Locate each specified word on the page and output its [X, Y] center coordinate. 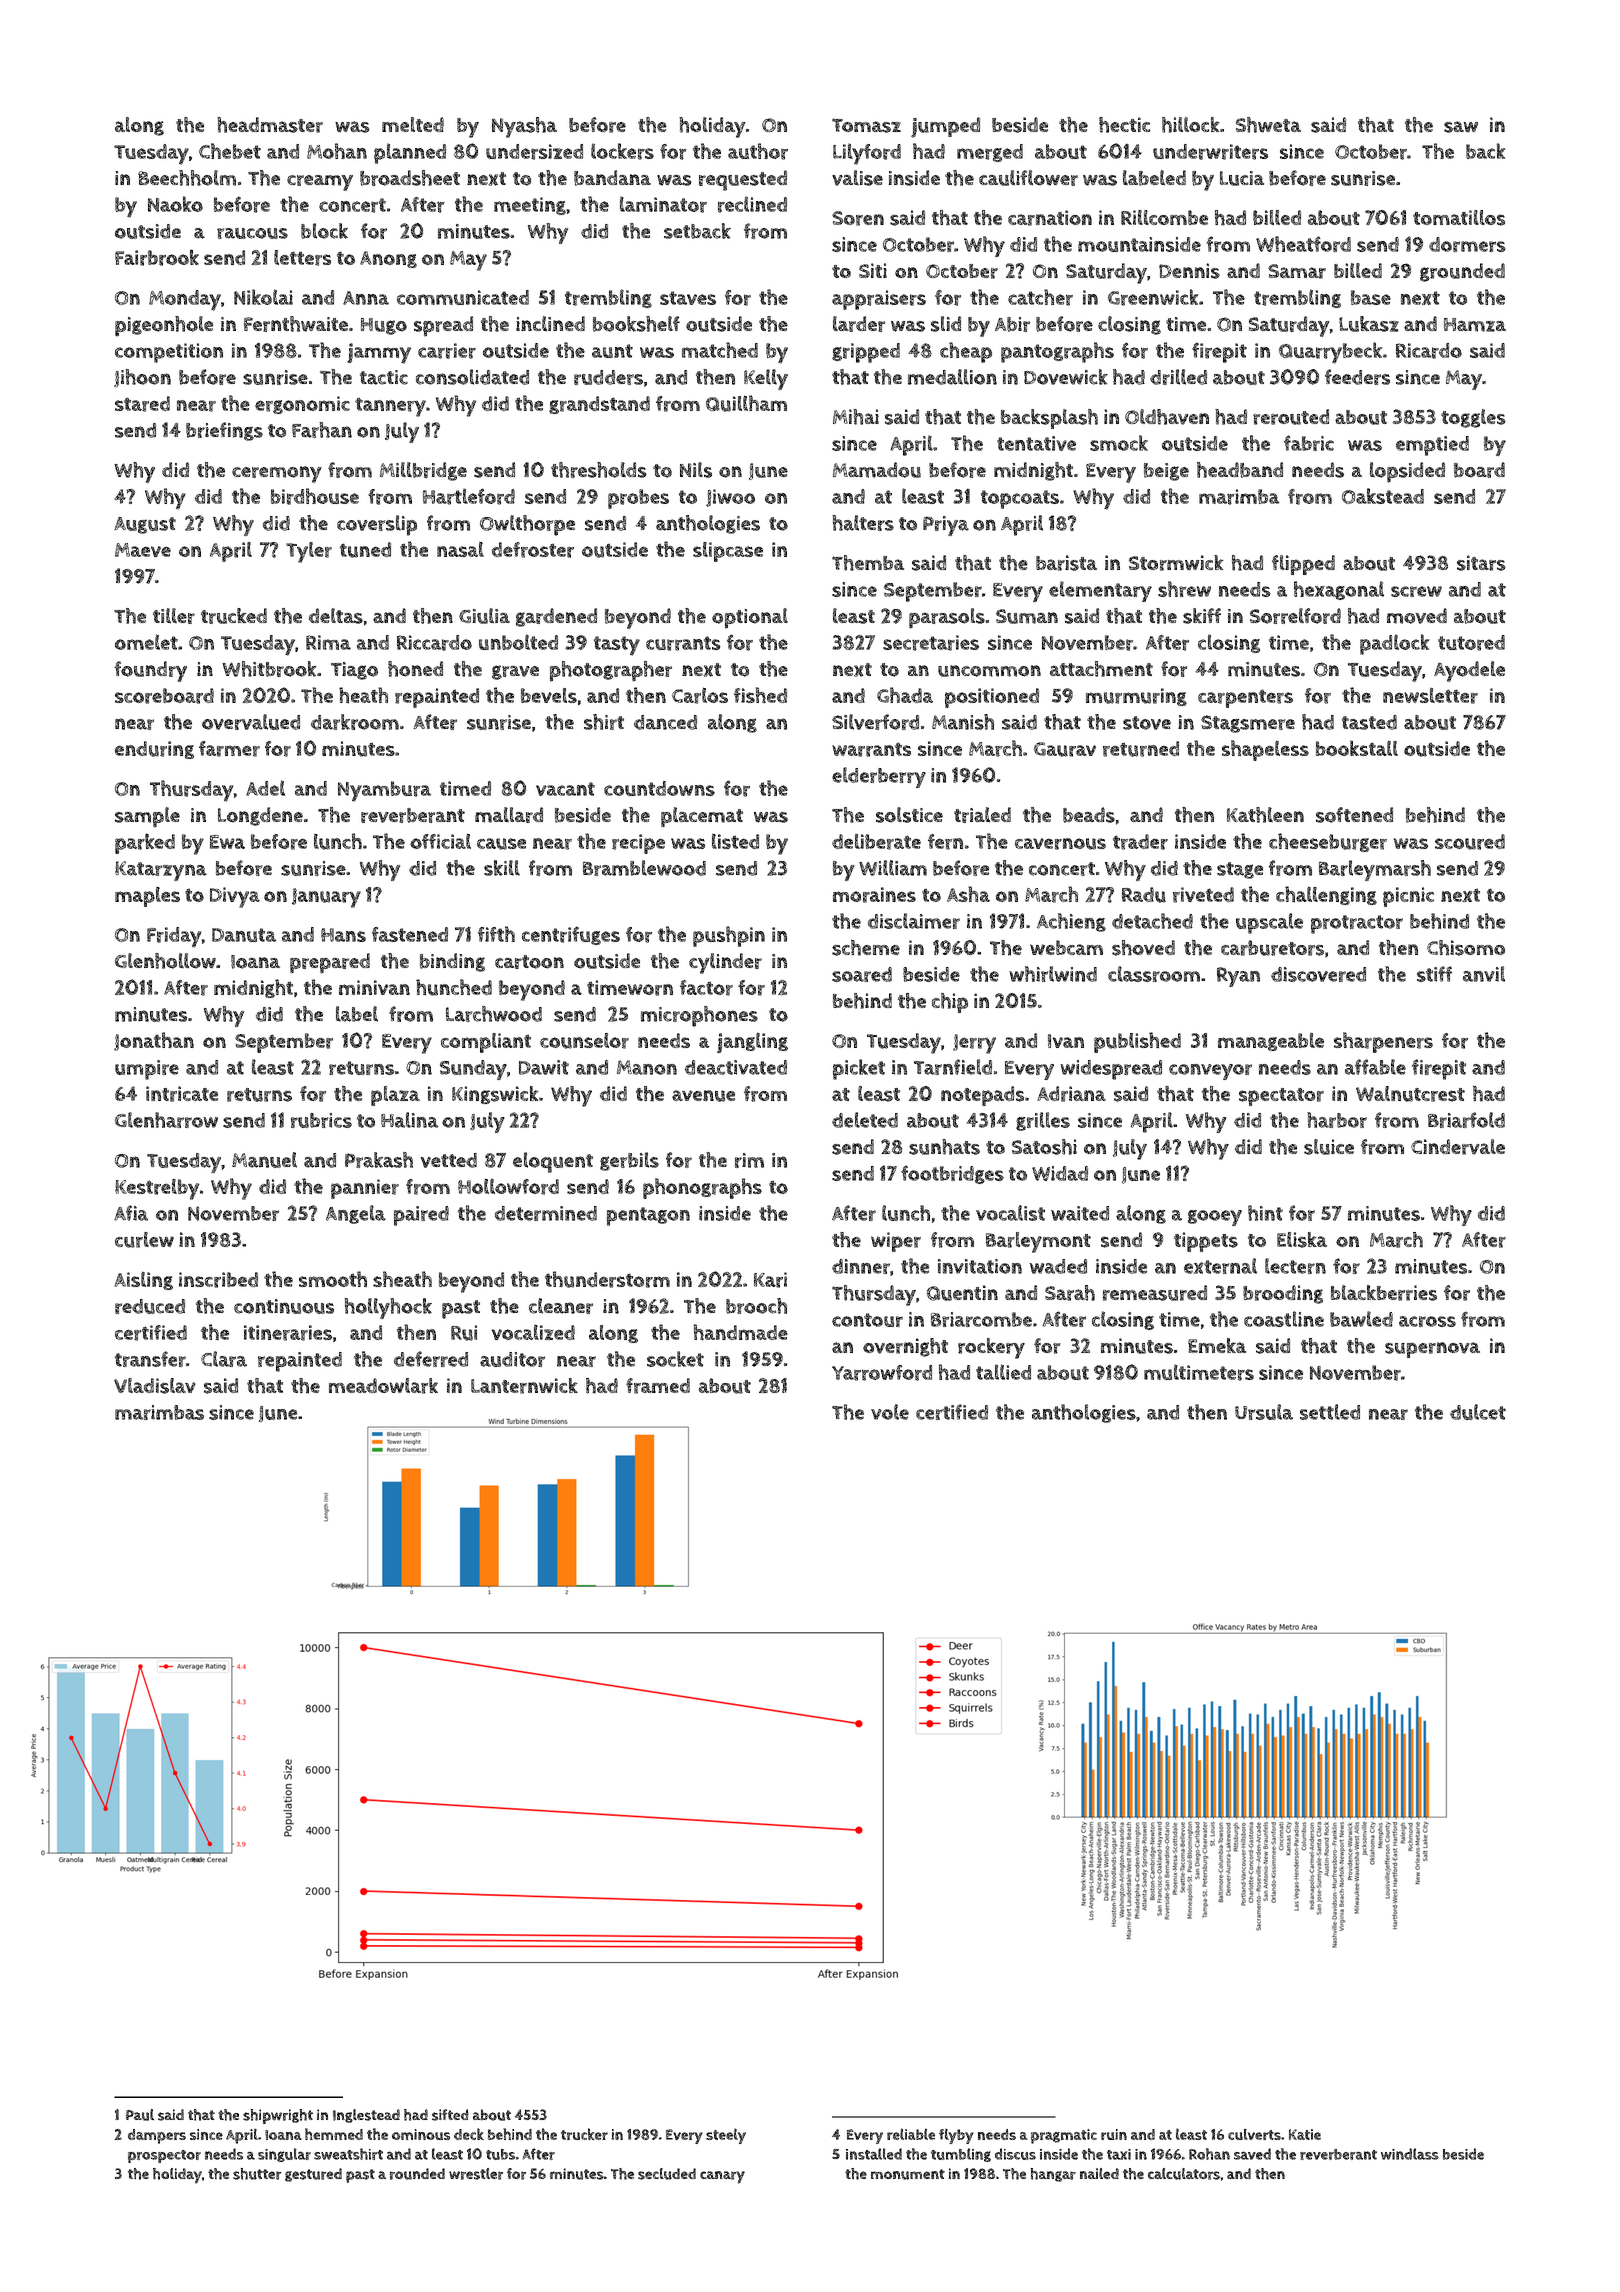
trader [1140, 842]
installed [874, 2154]
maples [147, 897]
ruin [1114, 2134]
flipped [1303, 565]
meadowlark [383, 1386]
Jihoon [142, 378]
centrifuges [571, 935]
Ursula [1264, 1412]
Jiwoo [730, 498]
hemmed [334, 2134]
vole [890, 1412]
